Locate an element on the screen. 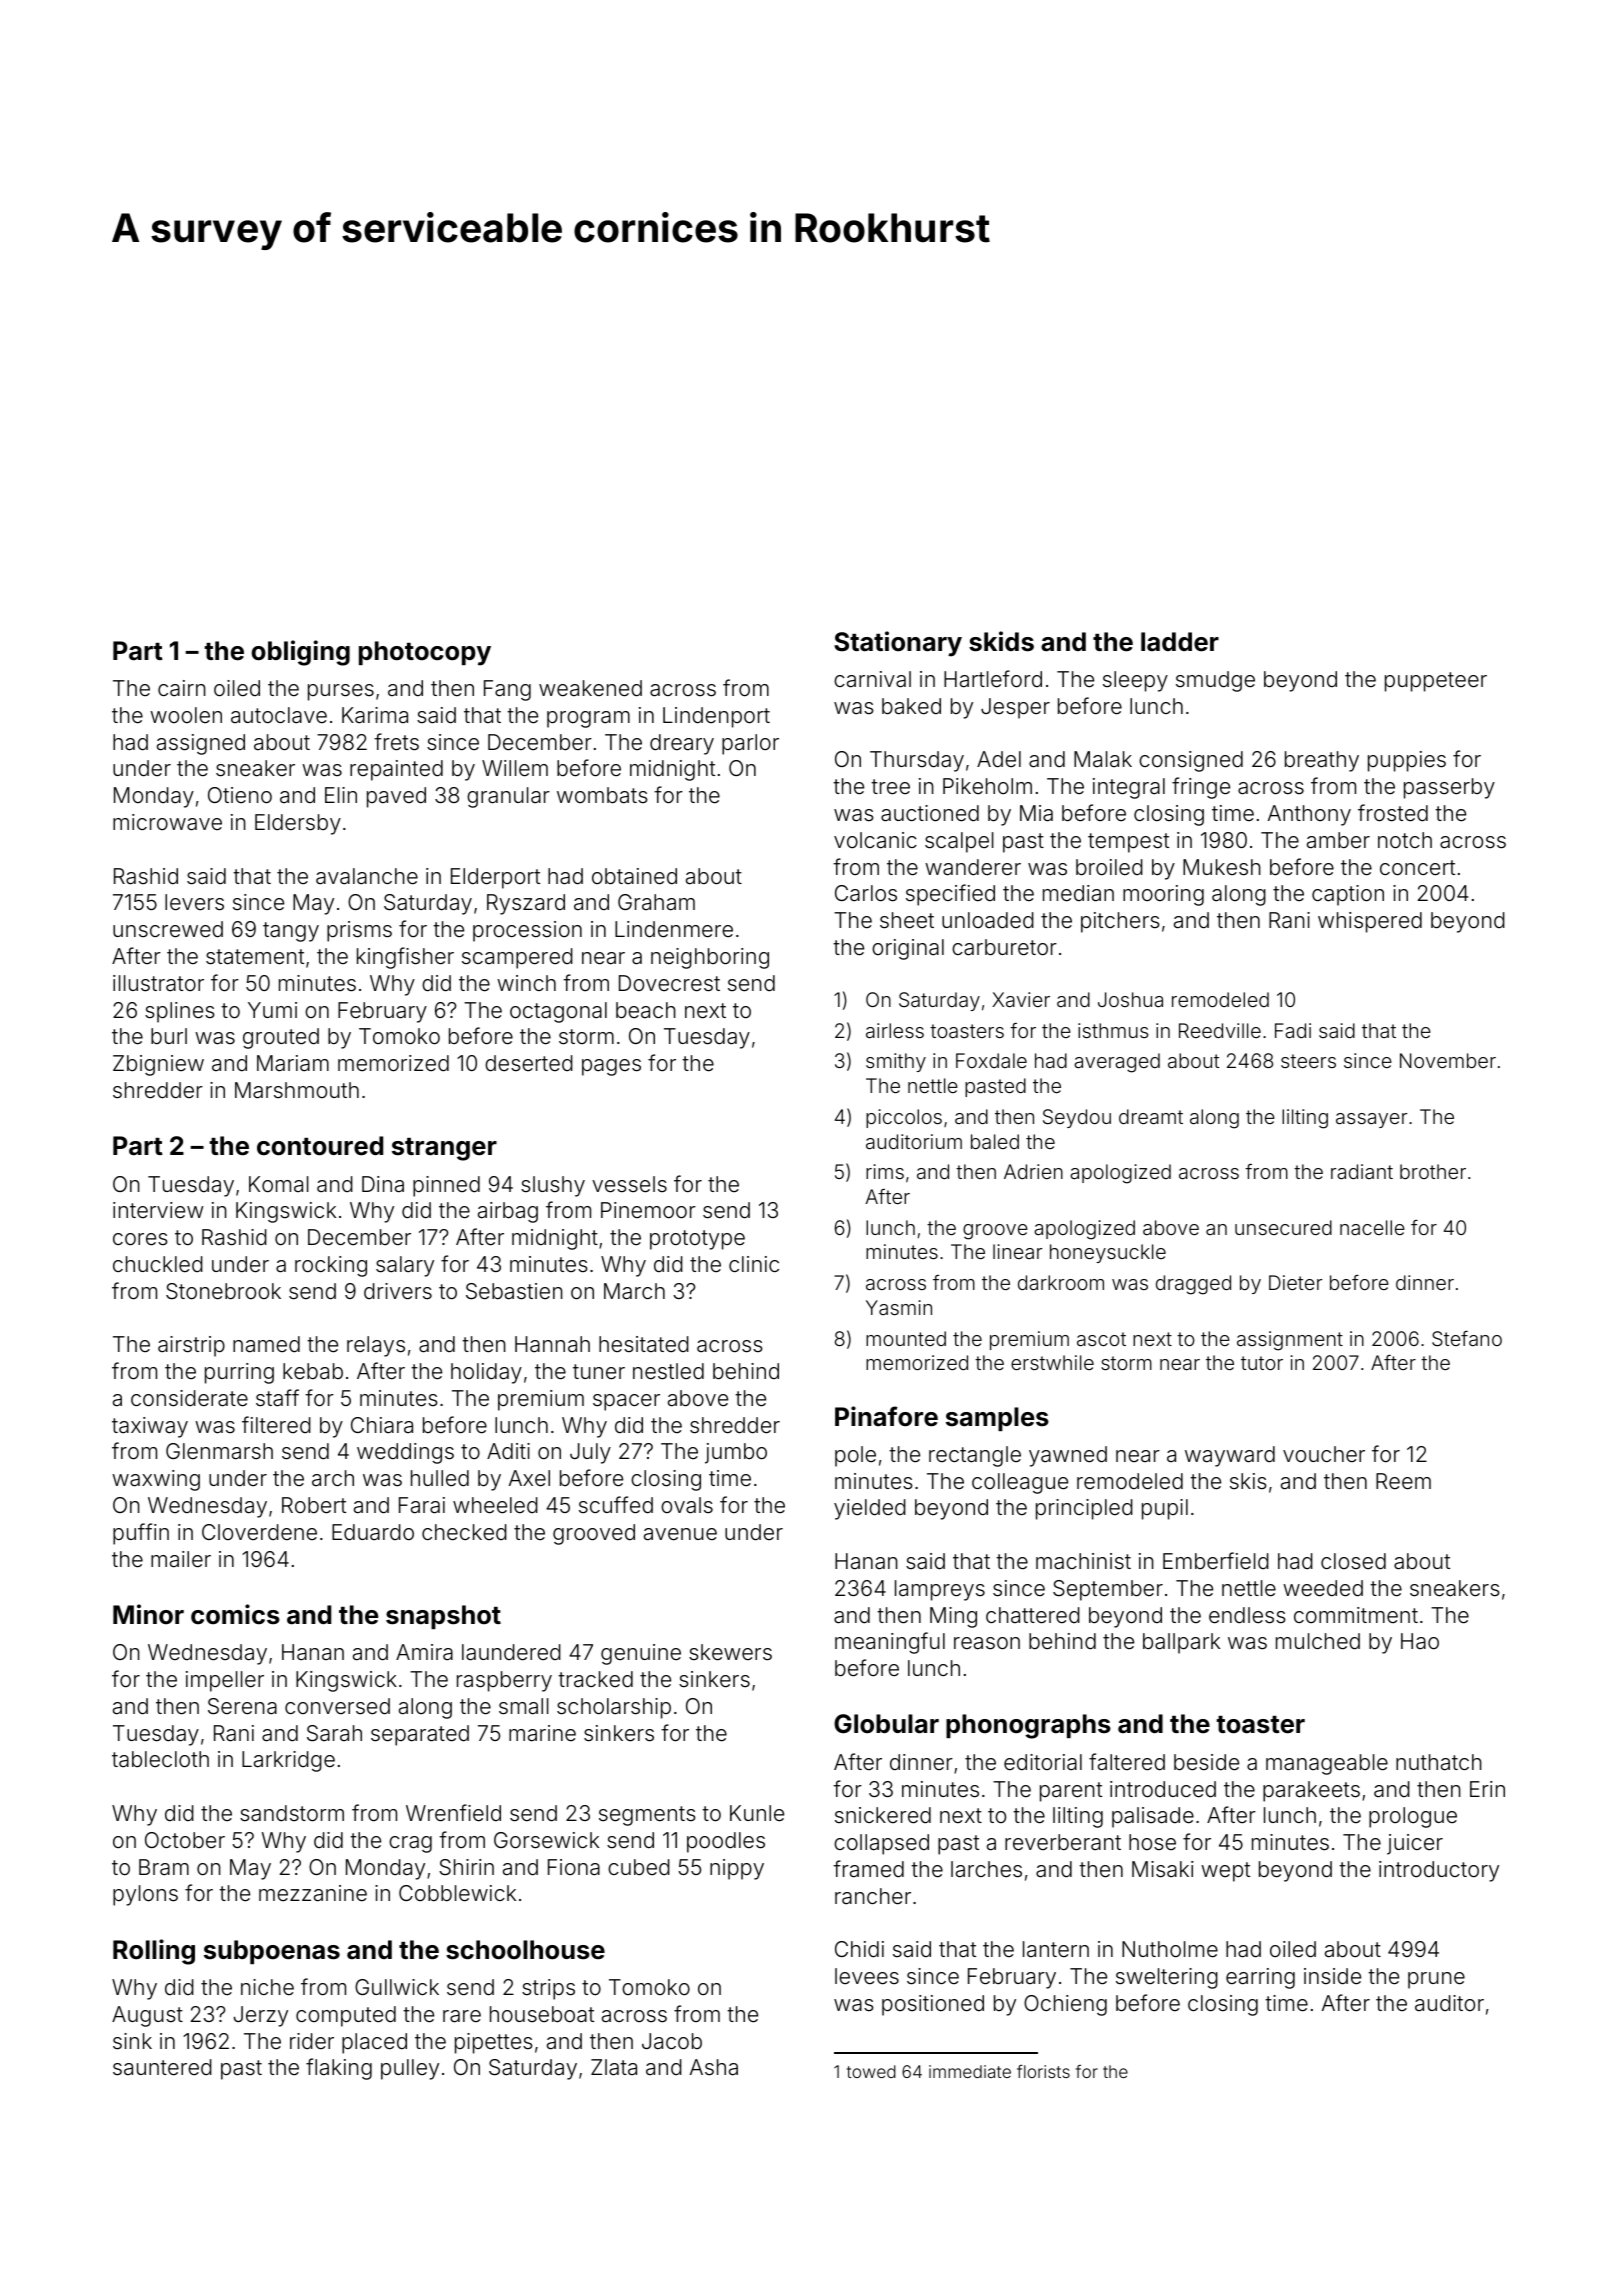 The width and height of the screenshot is (1620, 2292). sauntered is located at coordinates (162, 2067).
